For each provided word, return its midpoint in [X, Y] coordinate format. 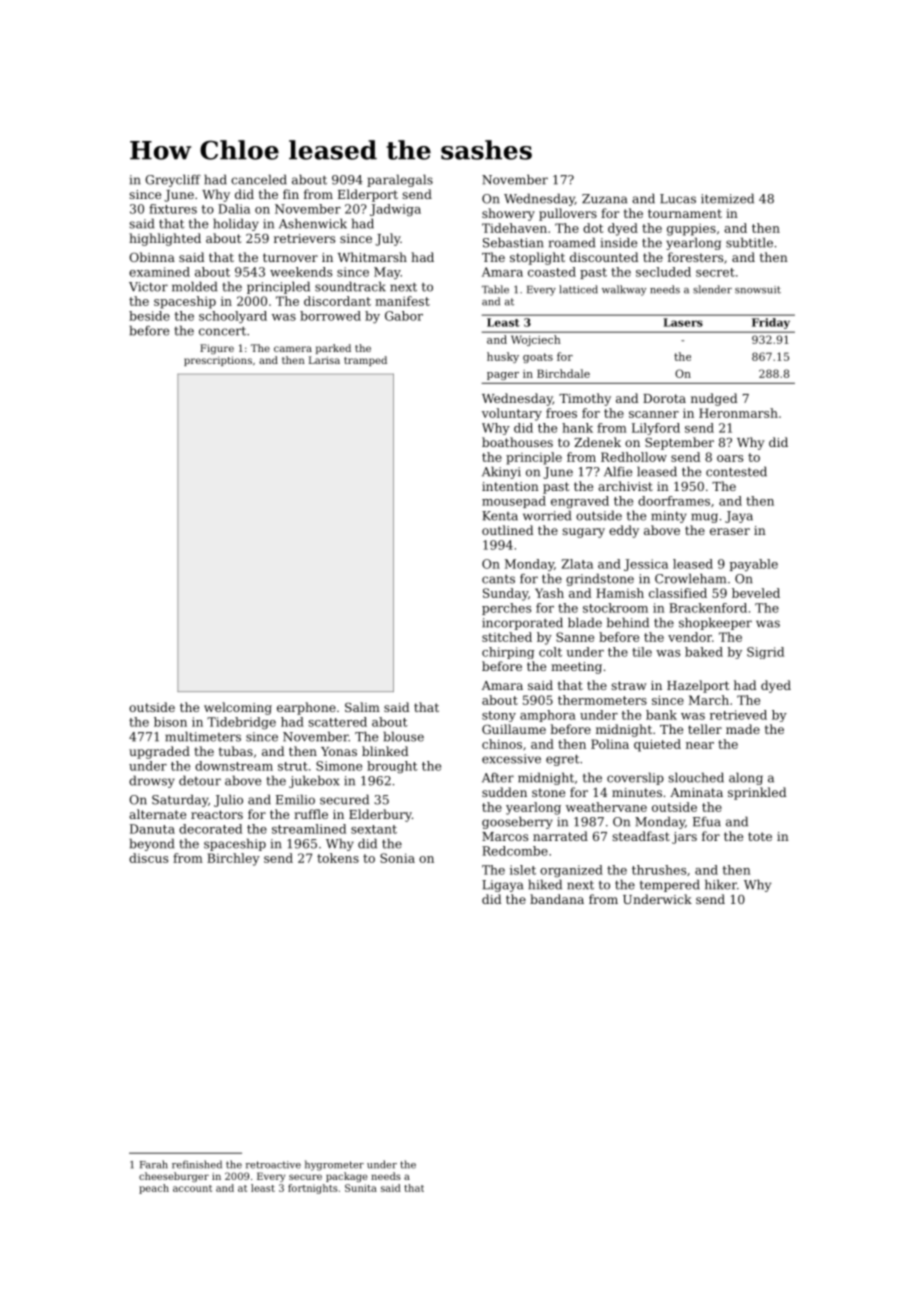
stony [499, 716]
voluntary [512, 414]
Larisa [324, 360]
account [192, 1188]
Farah [154, 1164]
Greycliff [173, 180]
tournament [685, 213]
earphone [306, 708]
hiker [721, 884]
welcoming [238, 708]
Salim [362, 707]
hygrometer [334, 1165]
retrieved [738, 715]
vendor [690, 637]
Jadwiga [395, 210]
